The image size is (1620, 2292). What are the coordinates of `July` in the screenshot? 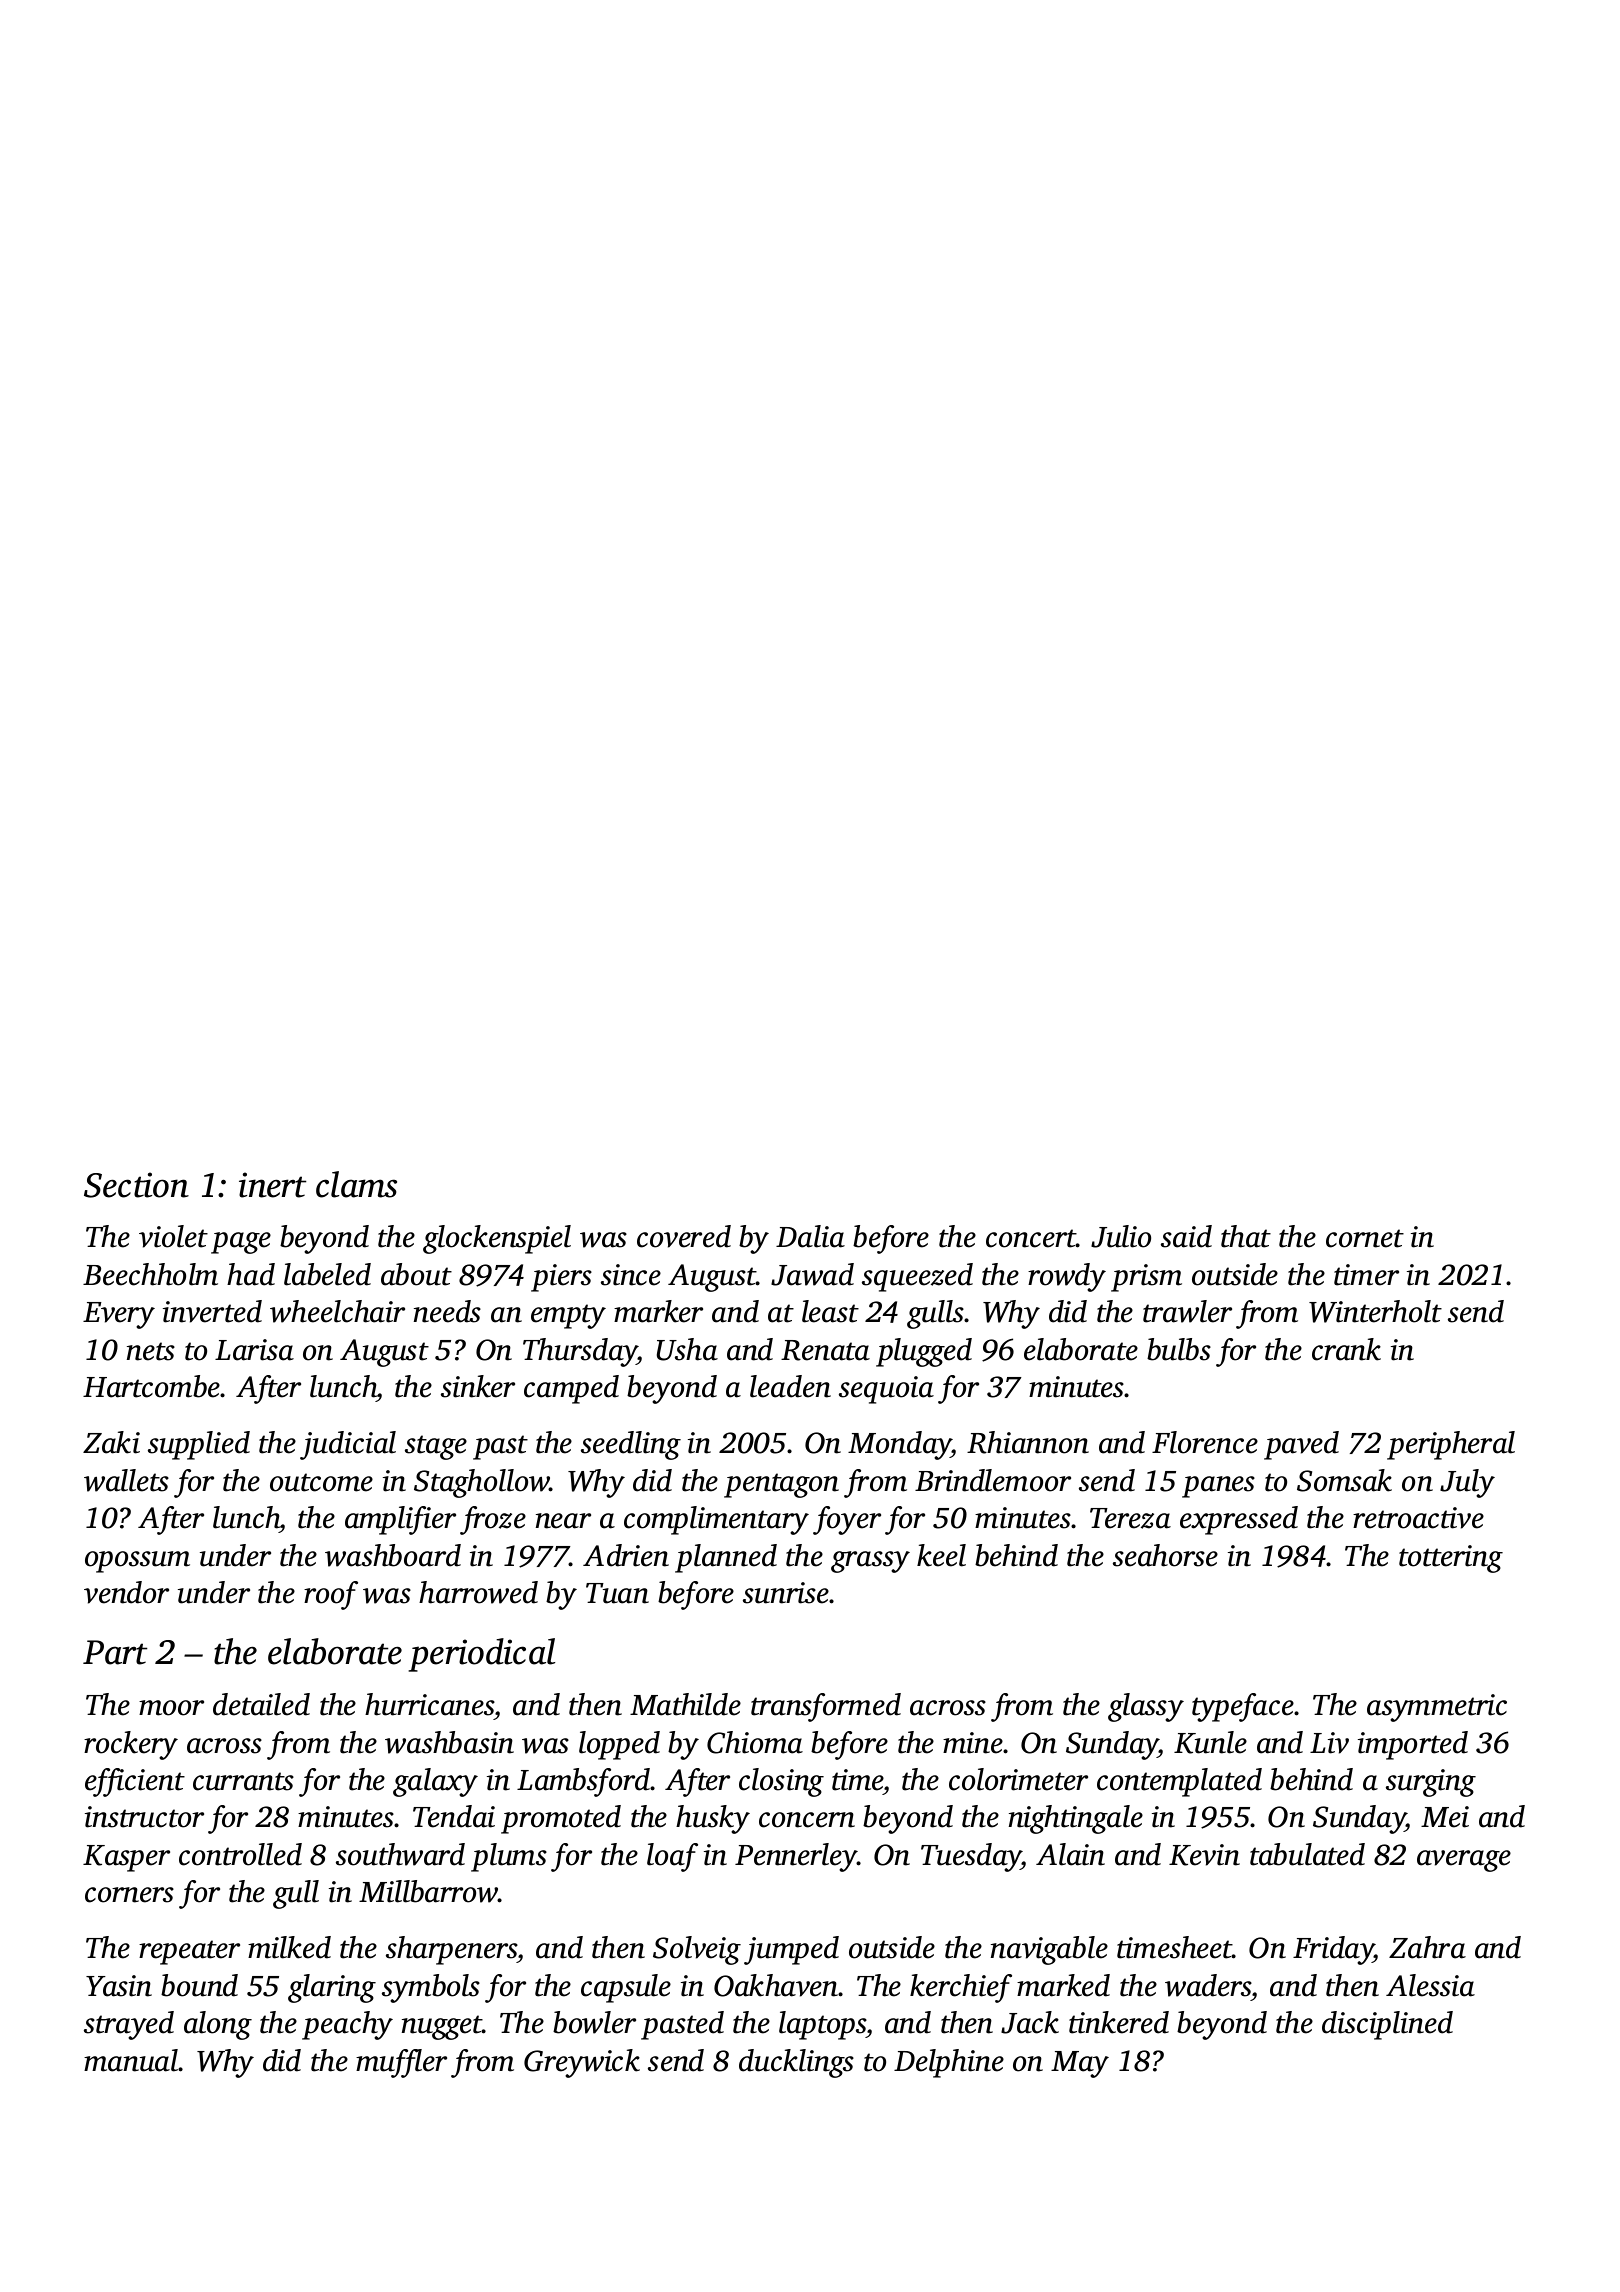 It's located at (1467, 1483).
